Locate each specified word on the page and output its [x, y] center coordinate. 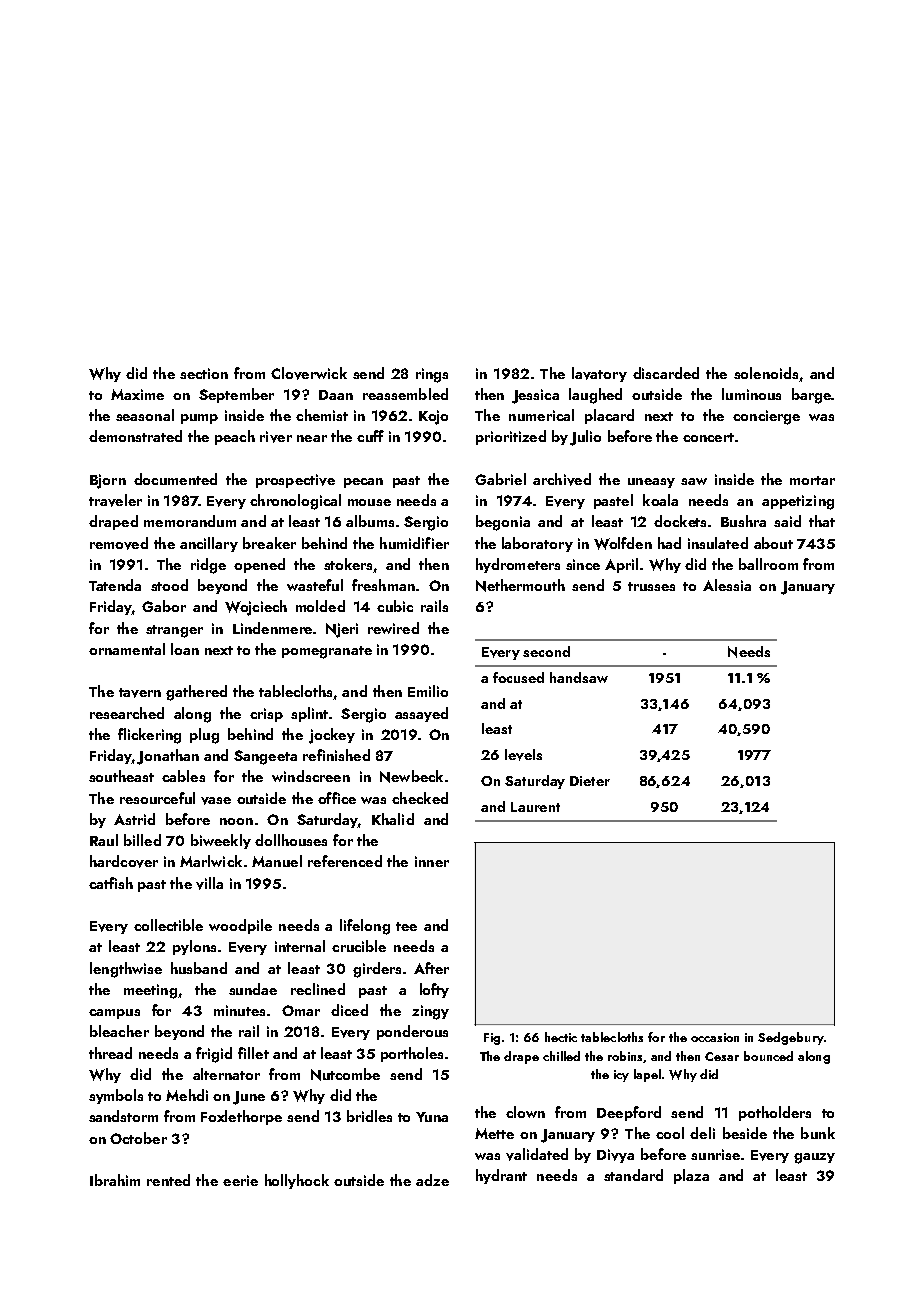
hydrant [501, 1176]
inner [432, 861]
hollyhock [297, 1181]
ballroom [768, 564]
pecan [363, 483]
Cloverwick [309, 373]
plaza [691, 1176]
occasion [715, 1037]
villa [209, 883]
